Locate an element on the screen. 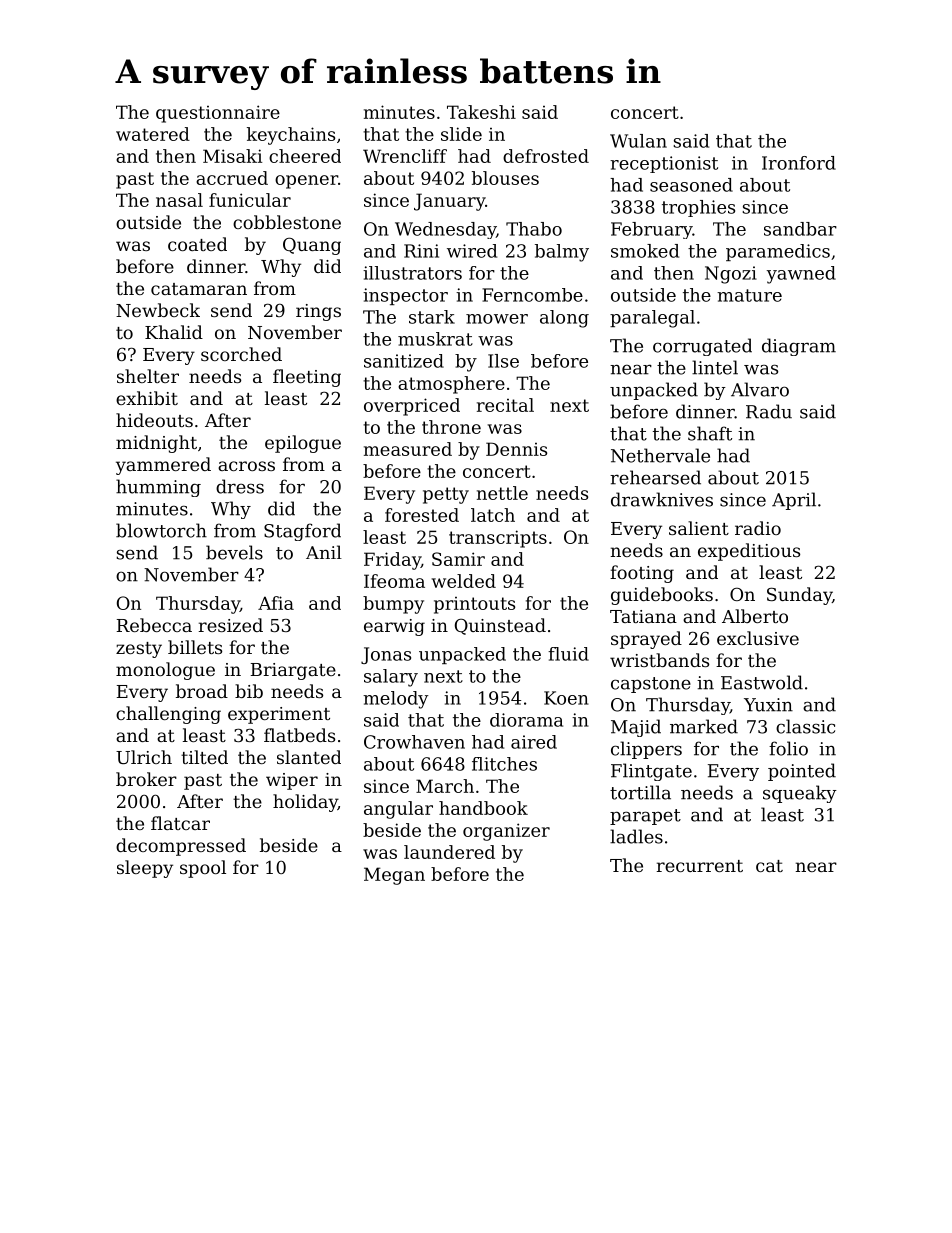 The height and width of the screenshot is (1233, 952). watered is located at coordinates (153, 134).
